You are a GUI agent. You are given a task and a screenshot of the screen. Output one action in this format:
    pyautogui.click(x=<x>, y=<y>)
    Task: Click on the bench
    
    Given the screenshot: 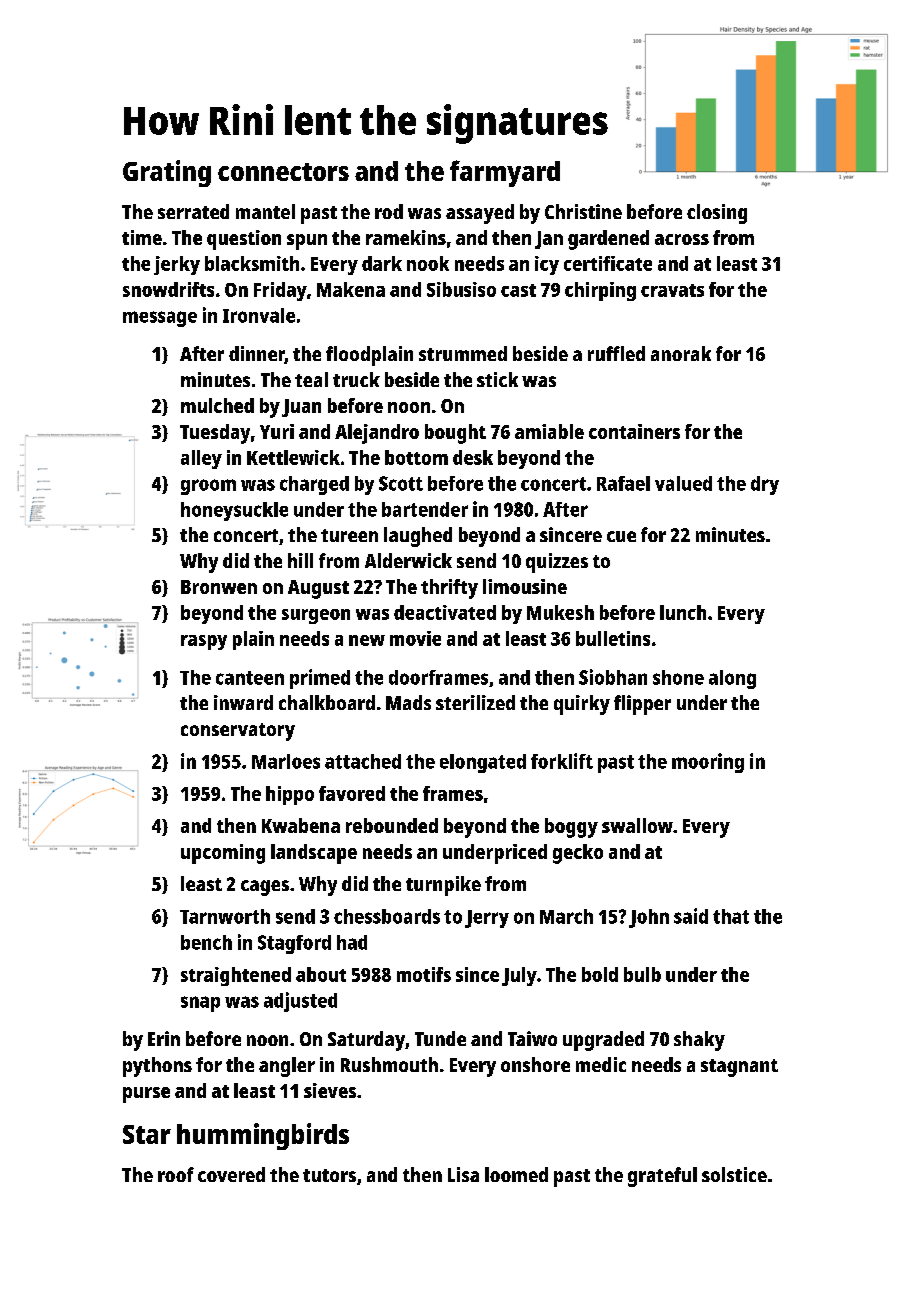 What is the action you would take?
    pyautogui.click(x=206, y=942)
